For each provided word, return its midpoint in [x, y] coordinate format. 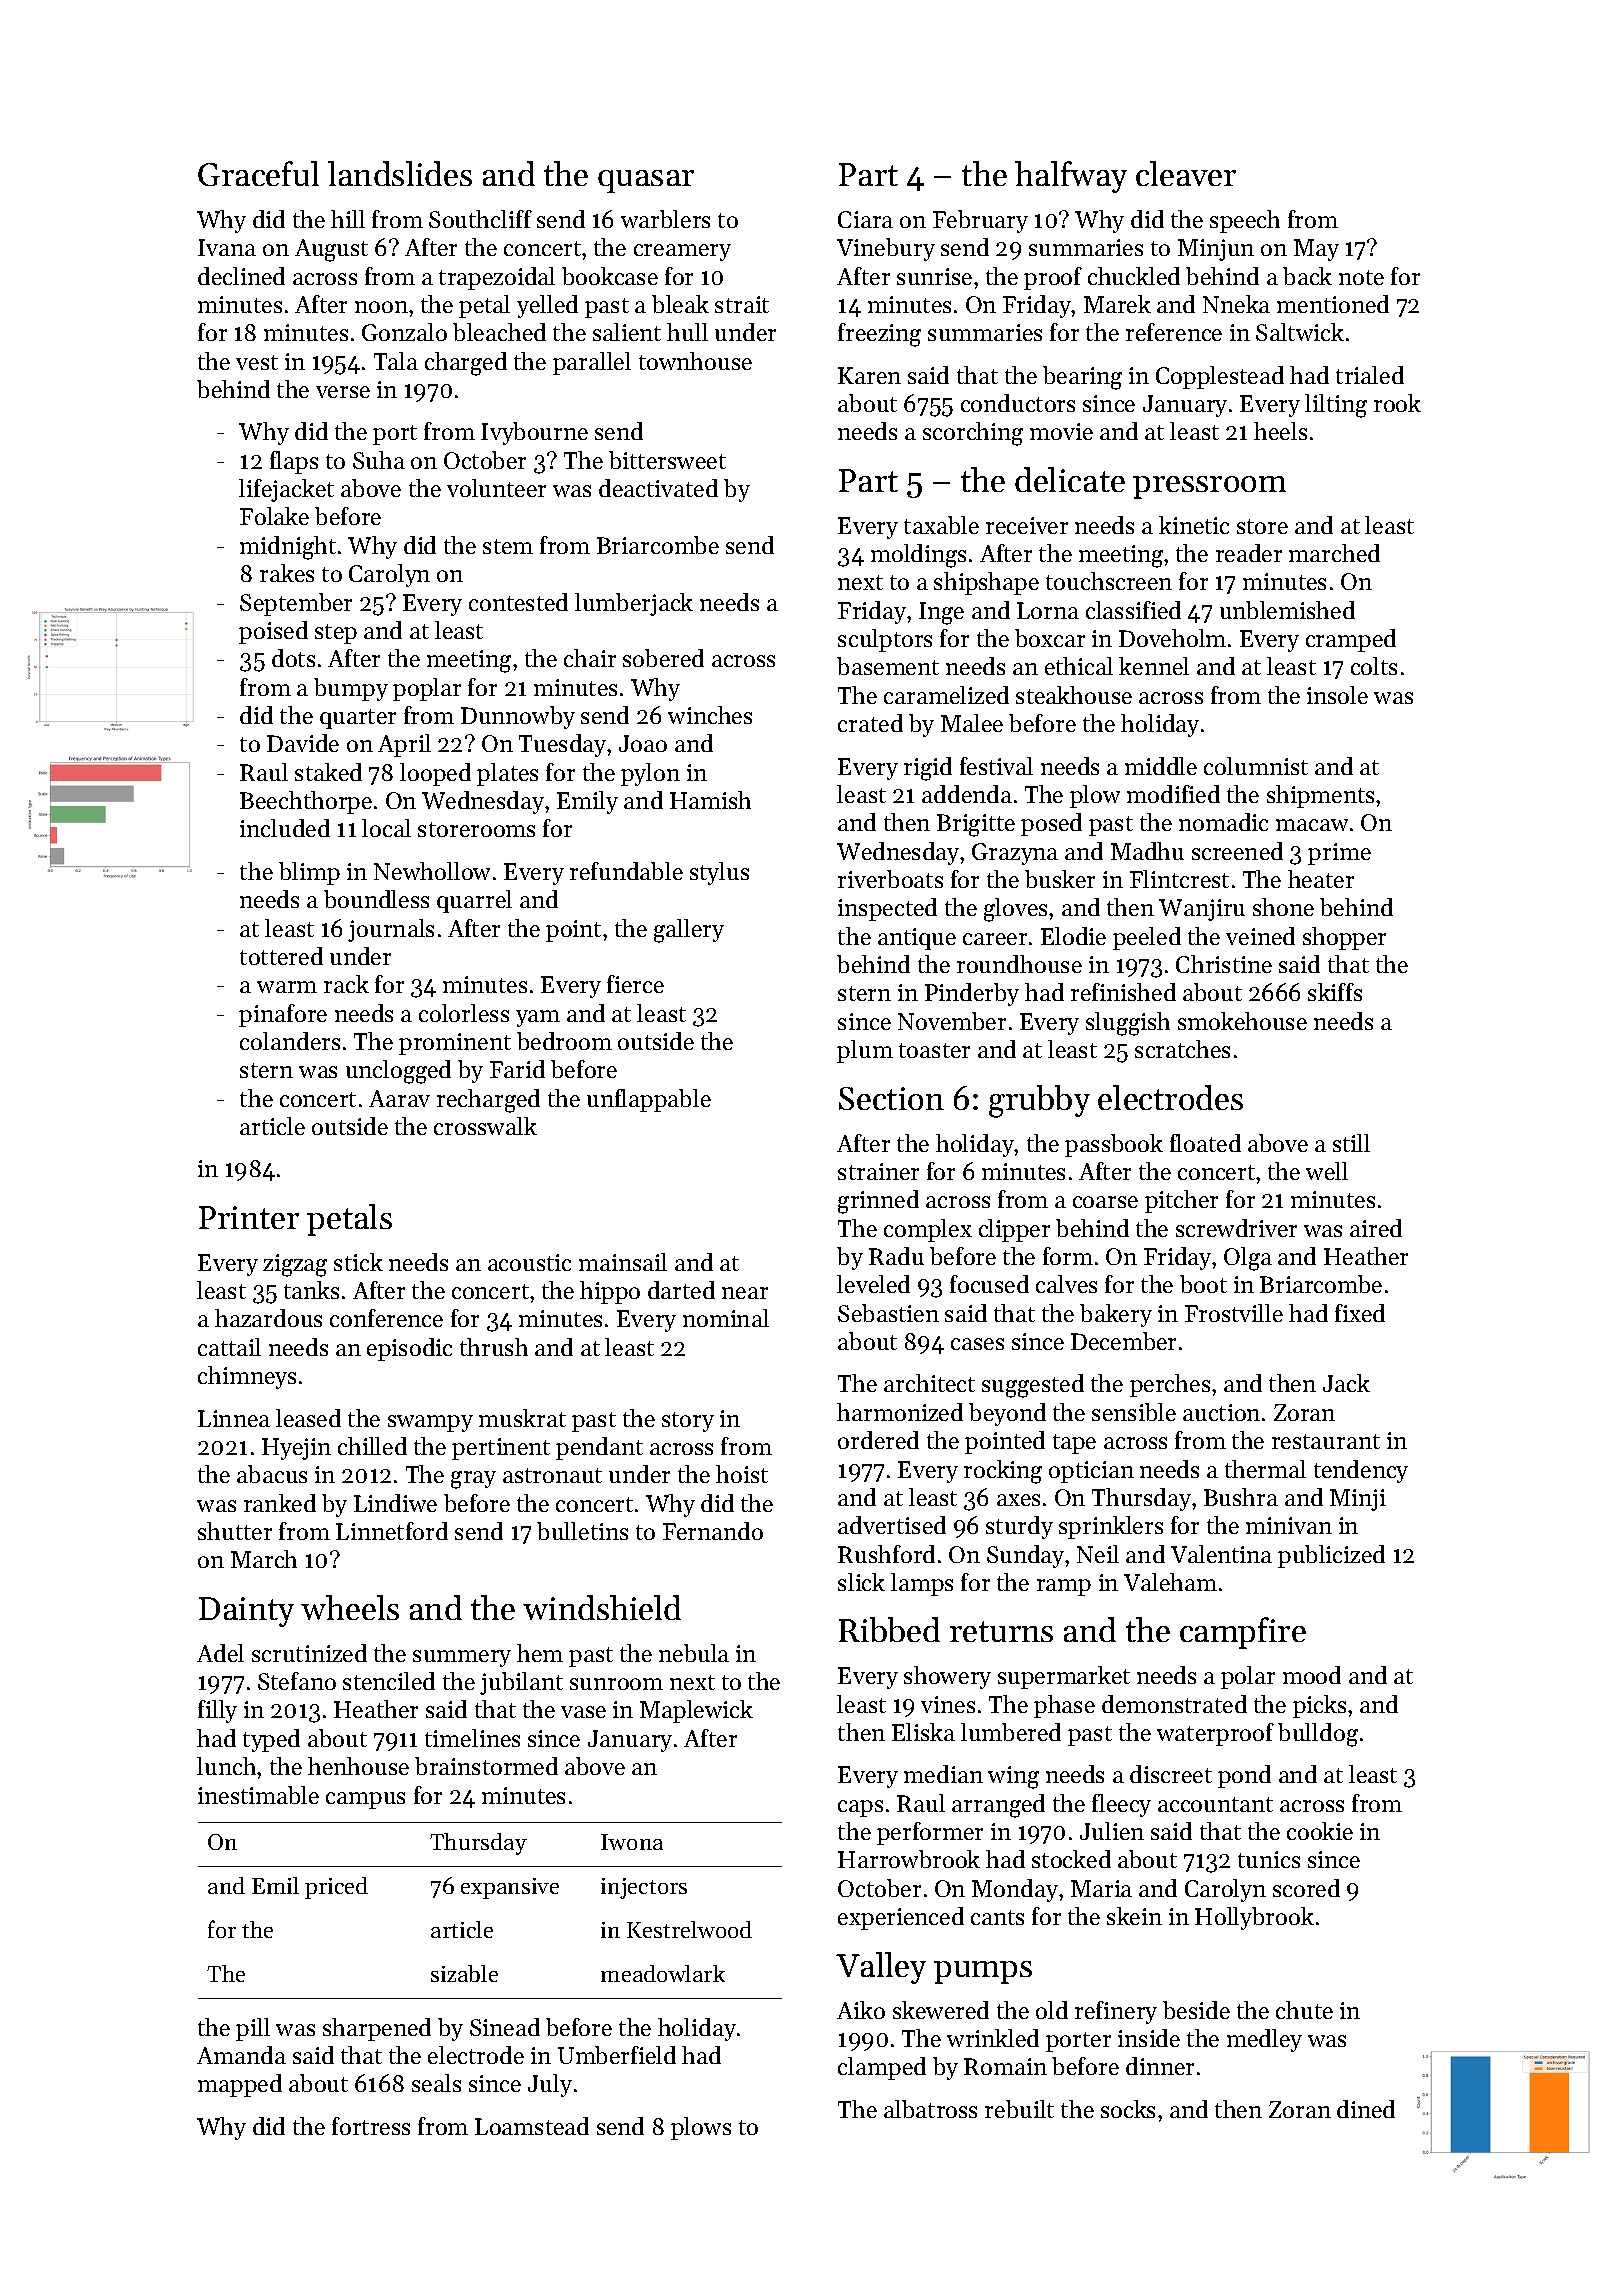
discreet [1171, 1774]
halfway [1071, 177]
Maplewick [696, 1711]
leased [308, 1418]
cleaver [1186, 173]
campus [365, 1800]
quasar [646, 181]
